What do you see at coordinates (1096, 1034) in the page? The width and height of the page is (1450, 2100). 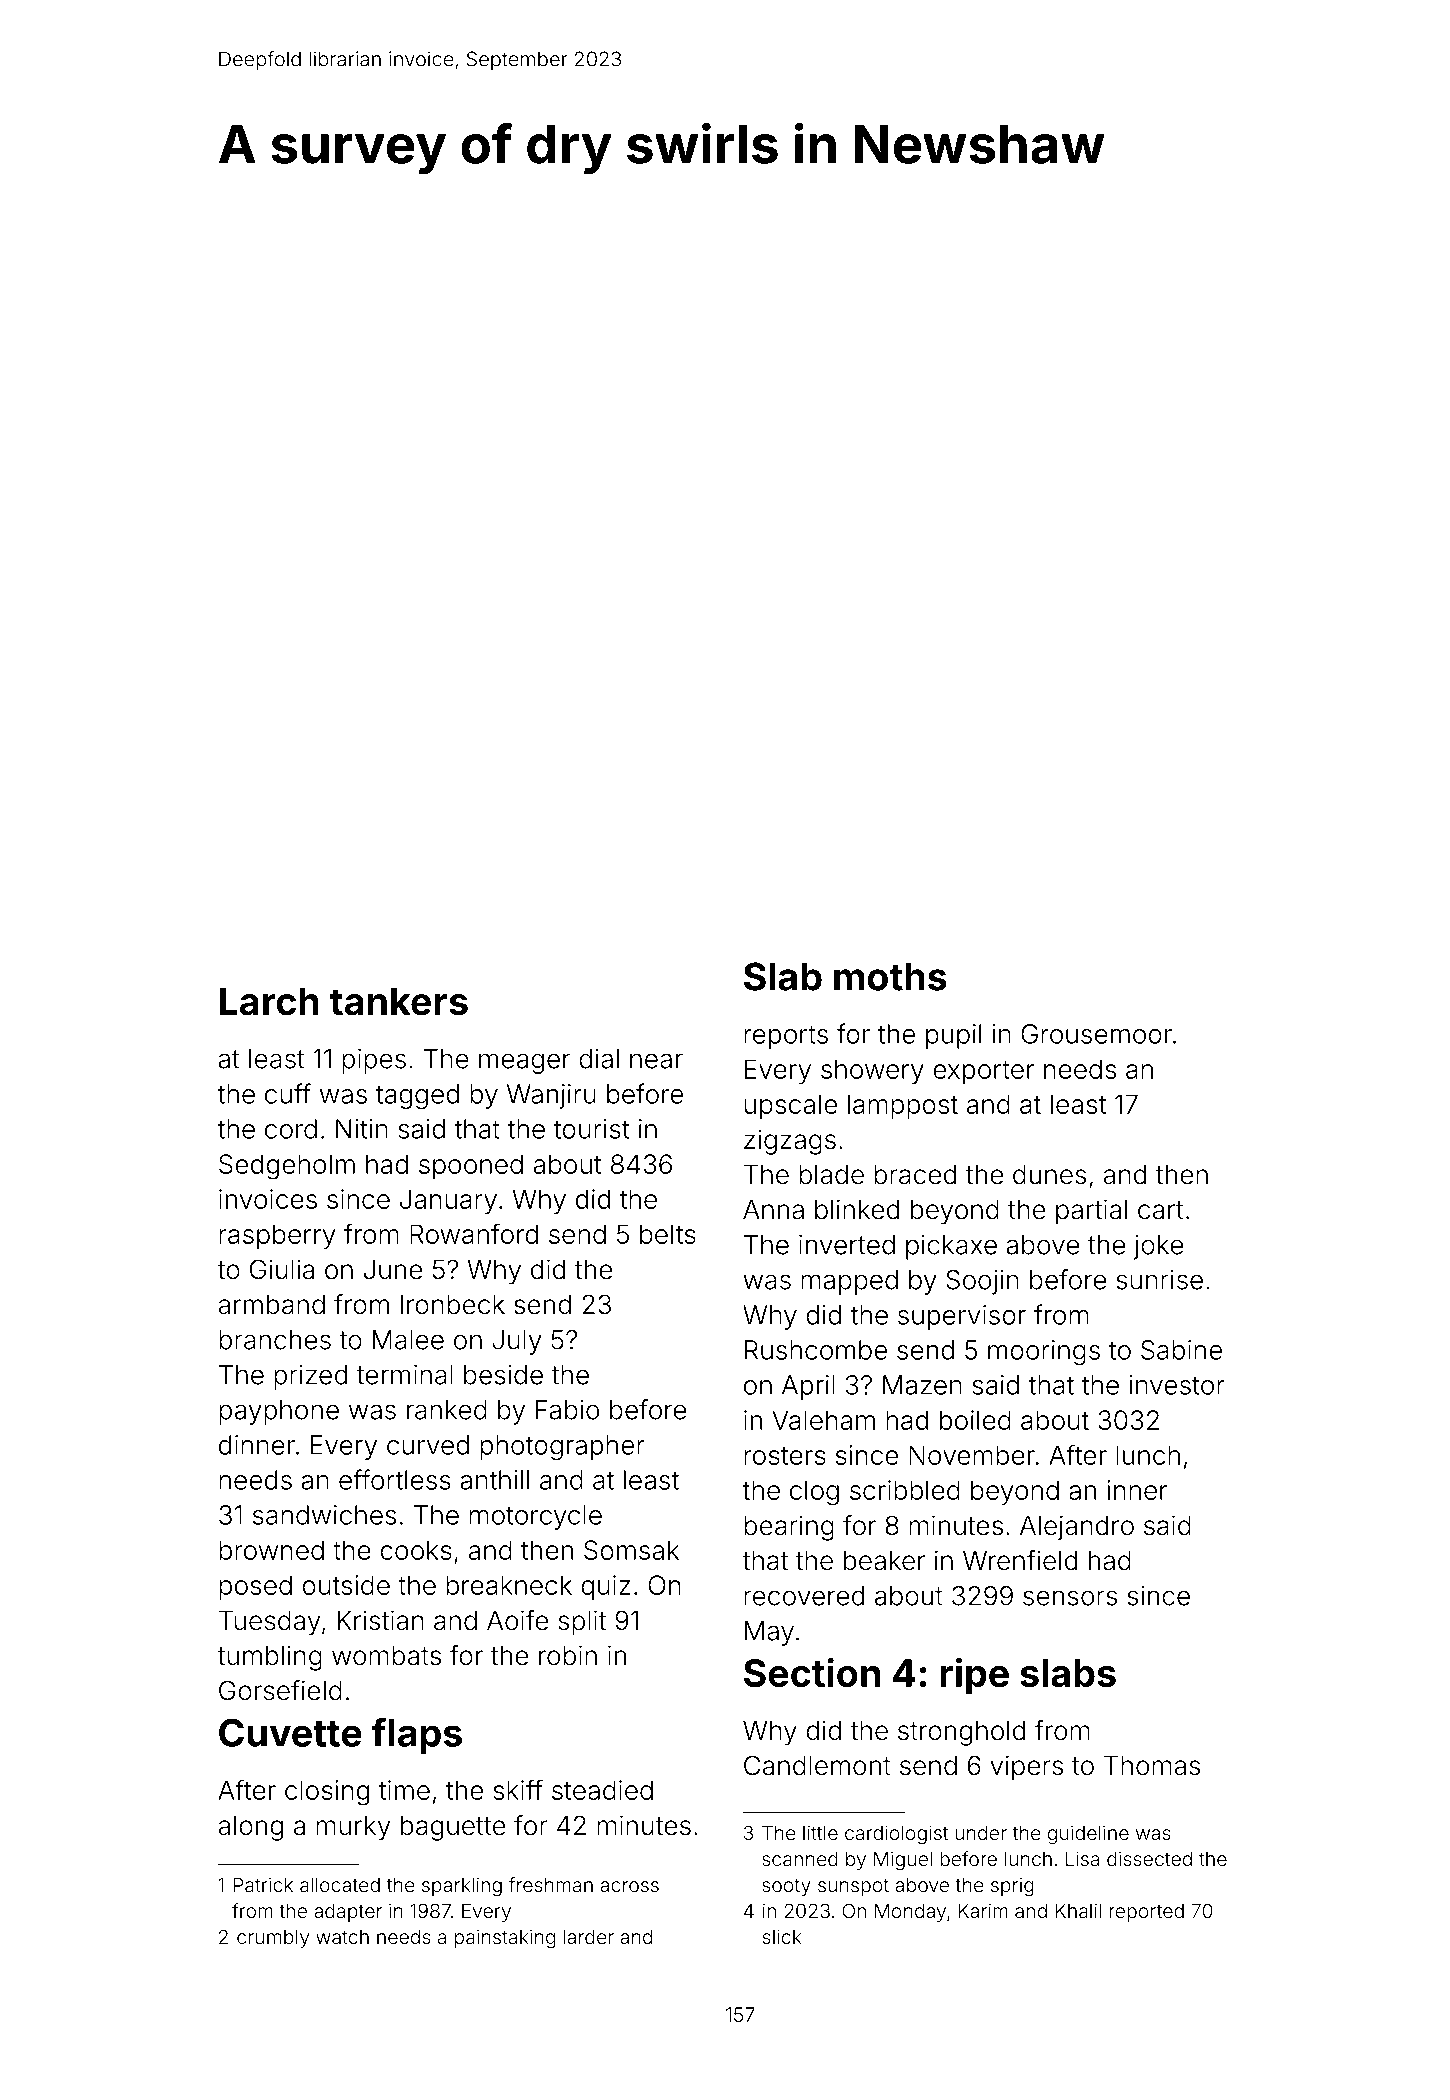 I see `Grousemoor` at bounding box center [1096, 1034].
